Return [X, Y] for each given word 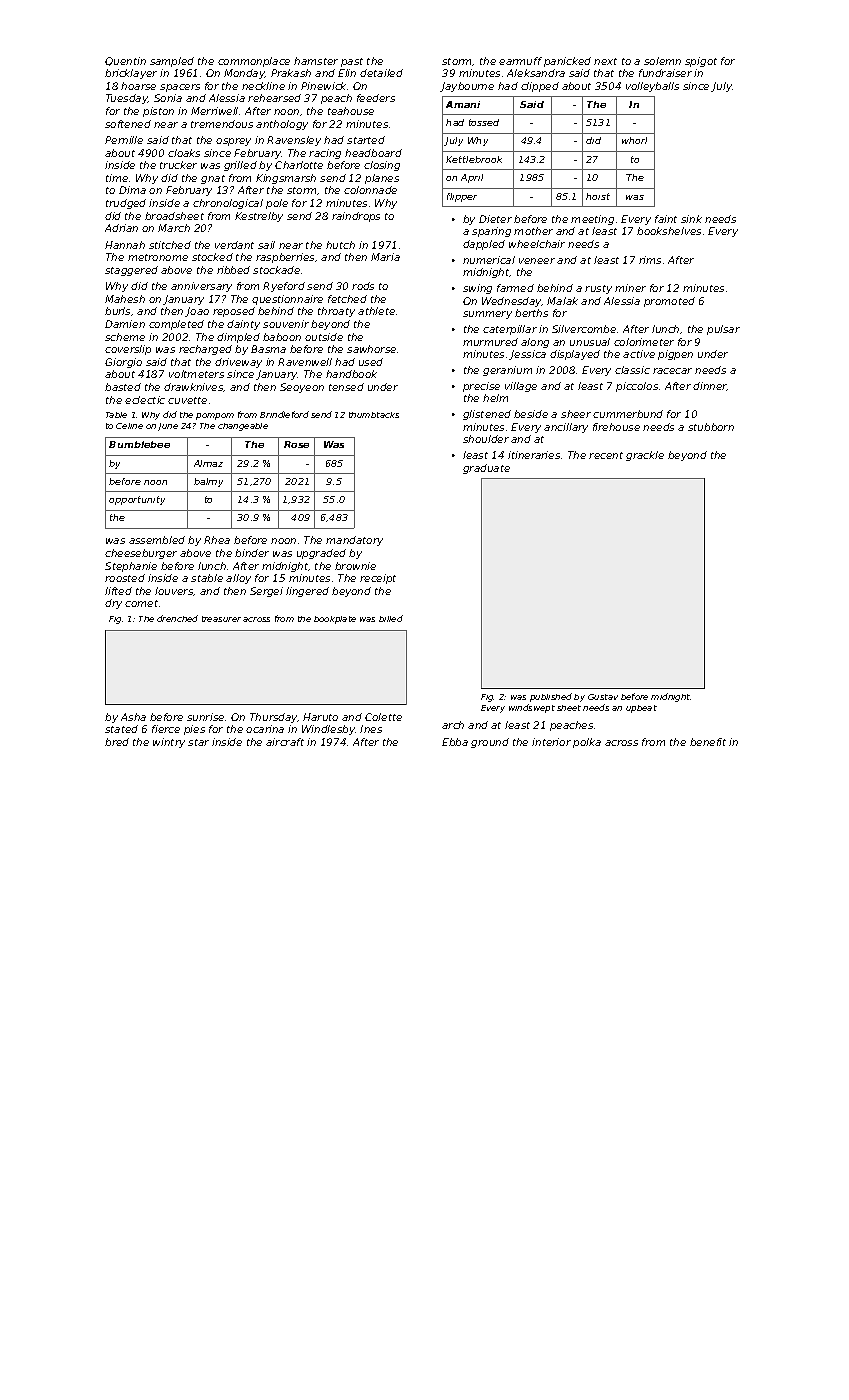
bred [117, 742]
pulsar [723, 330]
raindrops [356, 217]
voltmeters [196, 374]
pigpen [675, 355]
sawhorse [371, 349]
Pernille [124, 140]
